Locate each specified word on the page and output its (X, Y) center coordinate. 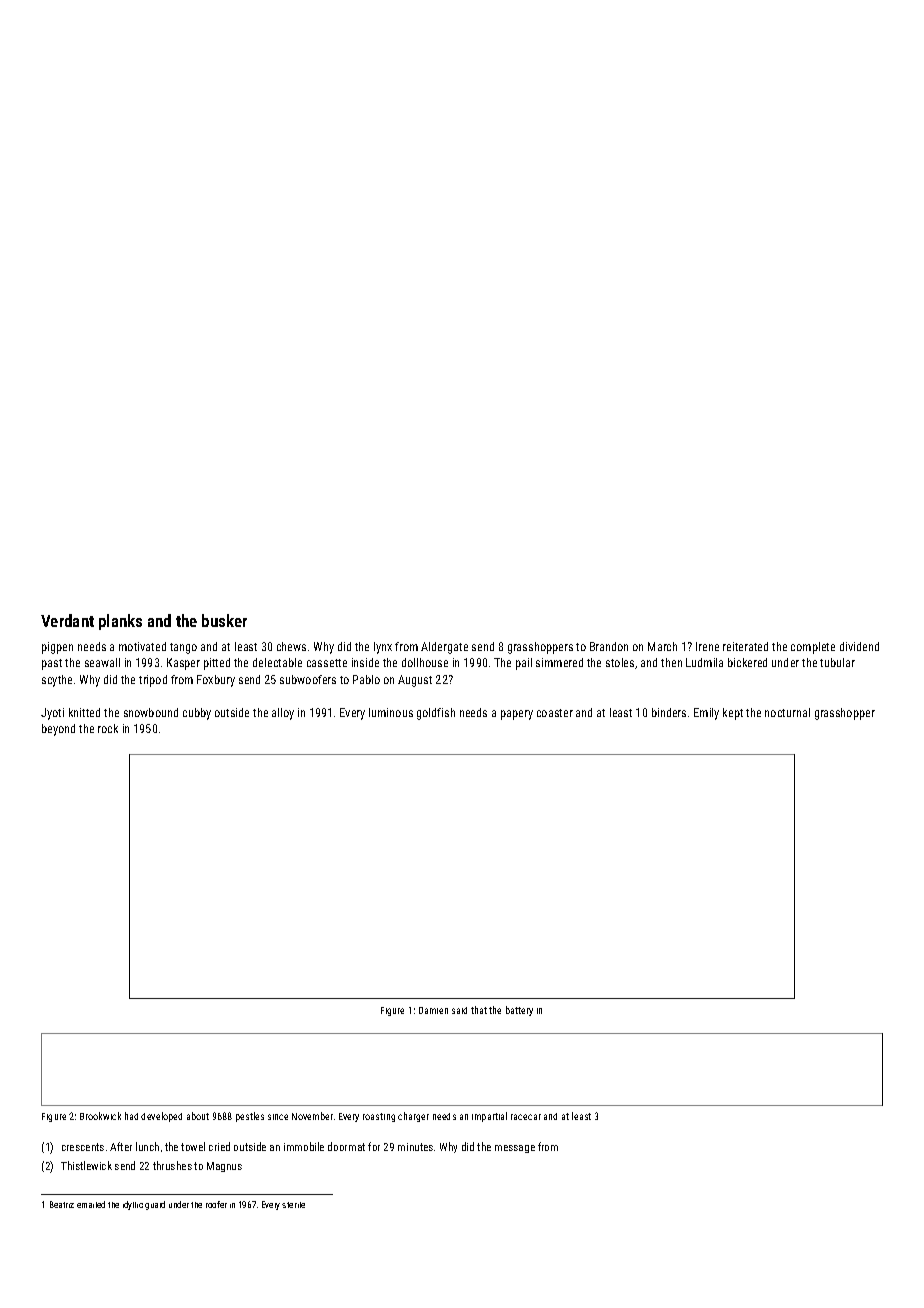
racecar (526, 1117)
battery (519, 1011)
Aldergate (444, 648)
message (515, 1149)
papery (517, 715)
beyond (58, 730)
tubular (837, 662)
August (415, 681)
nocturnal (787, 712)
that (479, 1010)
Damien (433, 1010)
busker (224, 620)
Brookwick (100, 1116)
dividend (859, 646)
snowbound (151, 712)
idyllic (133, 1205)
